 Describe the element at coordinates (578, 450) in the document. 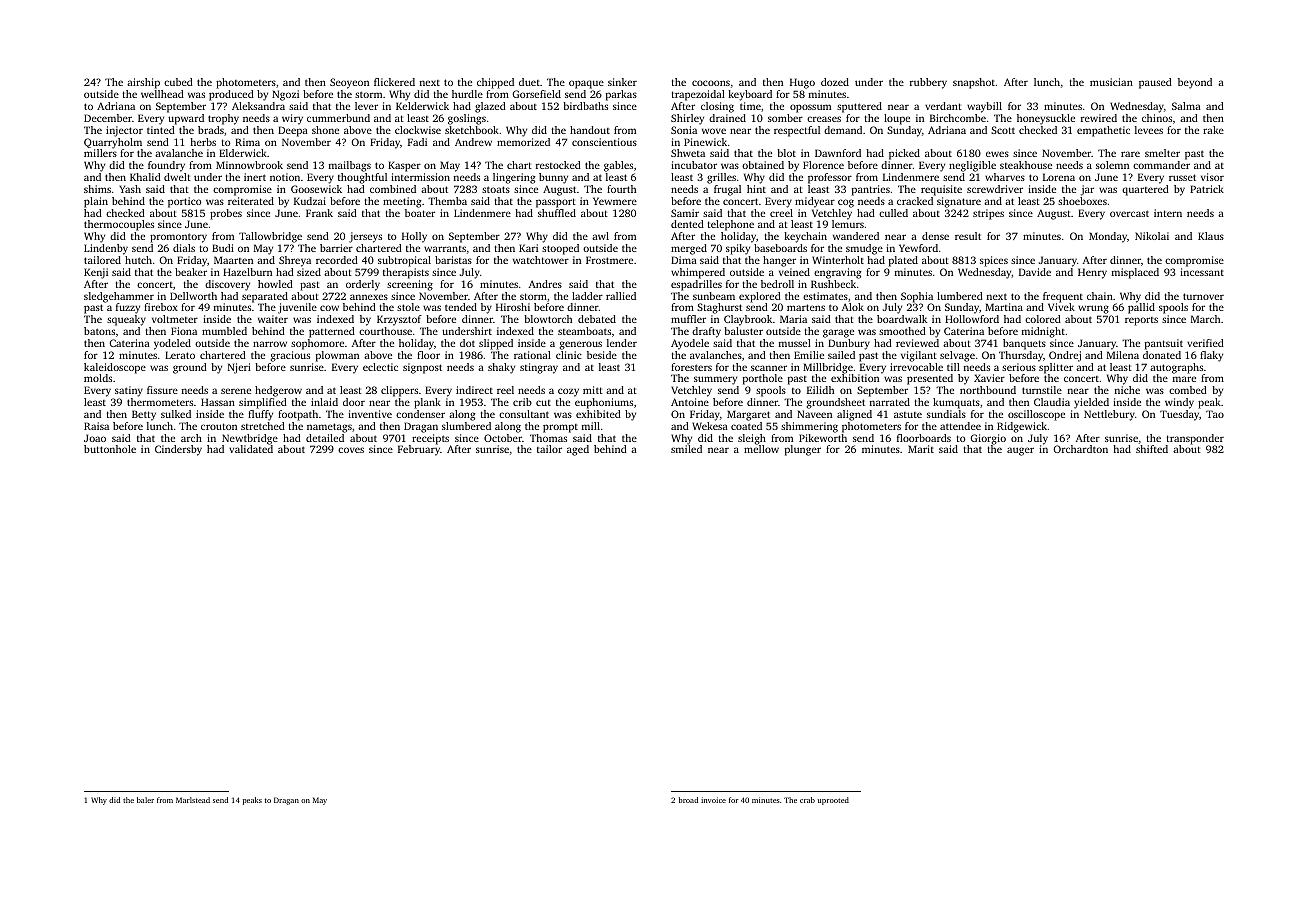

I see `aged` at that location.
